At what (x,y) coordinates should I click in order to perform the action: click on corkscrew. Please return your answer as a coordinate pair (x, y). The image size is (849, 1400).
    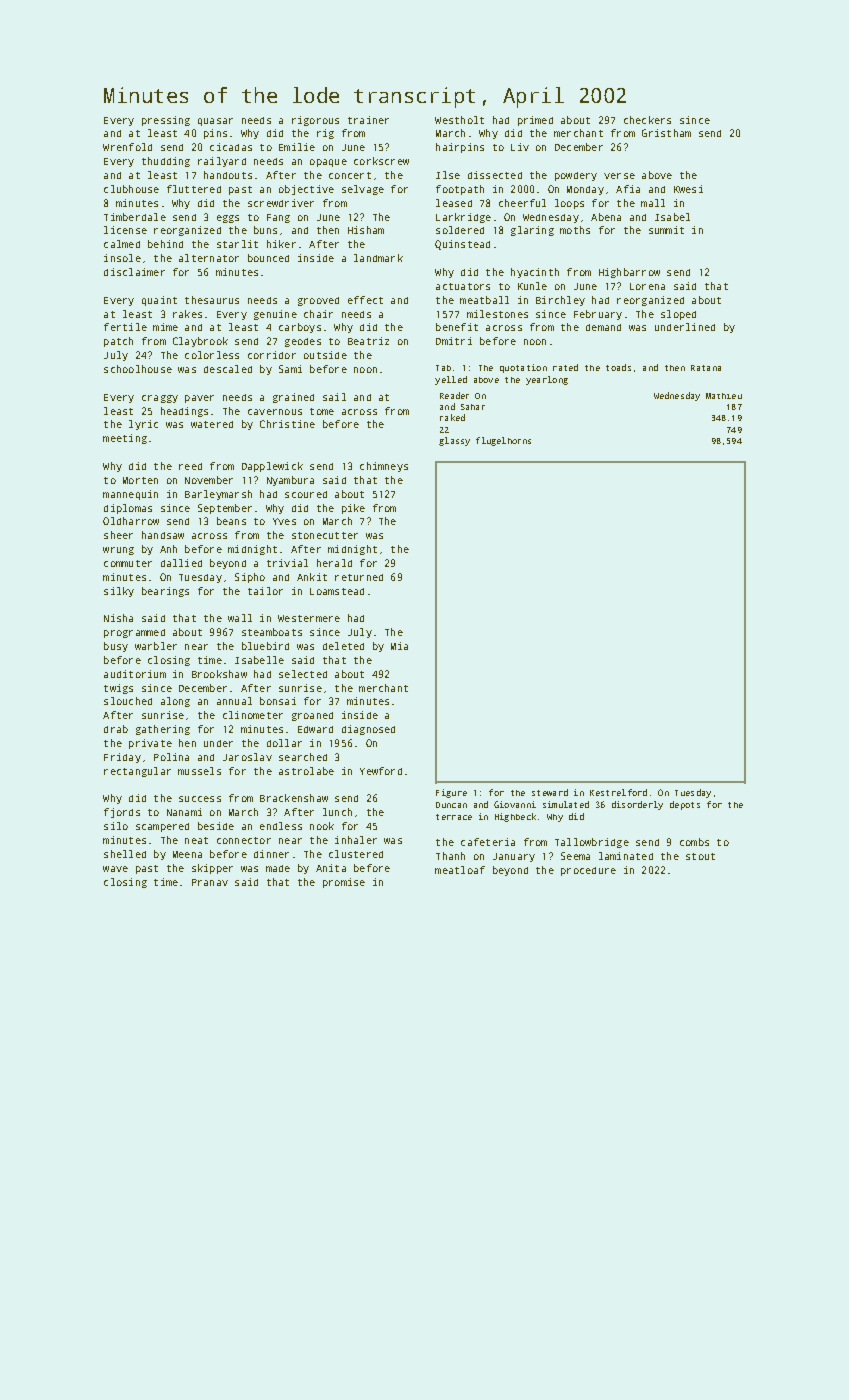
    Looking at the image, I should click on (381, 161).
